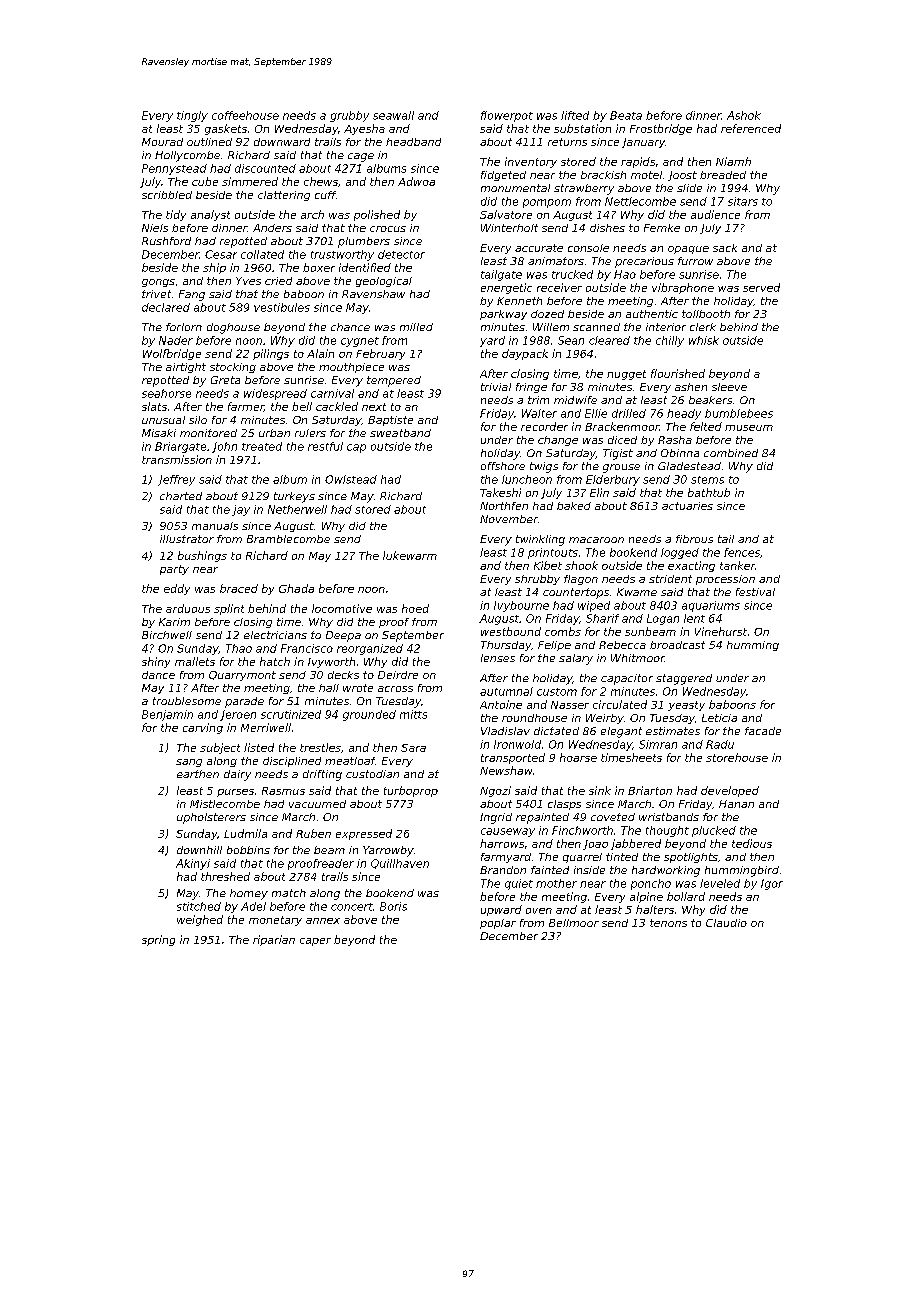 This screenshot has width=924, height=1314. Describe the element at coordinates (373, 294) in the screenshot. I see `Ravenshaw` at that location.
